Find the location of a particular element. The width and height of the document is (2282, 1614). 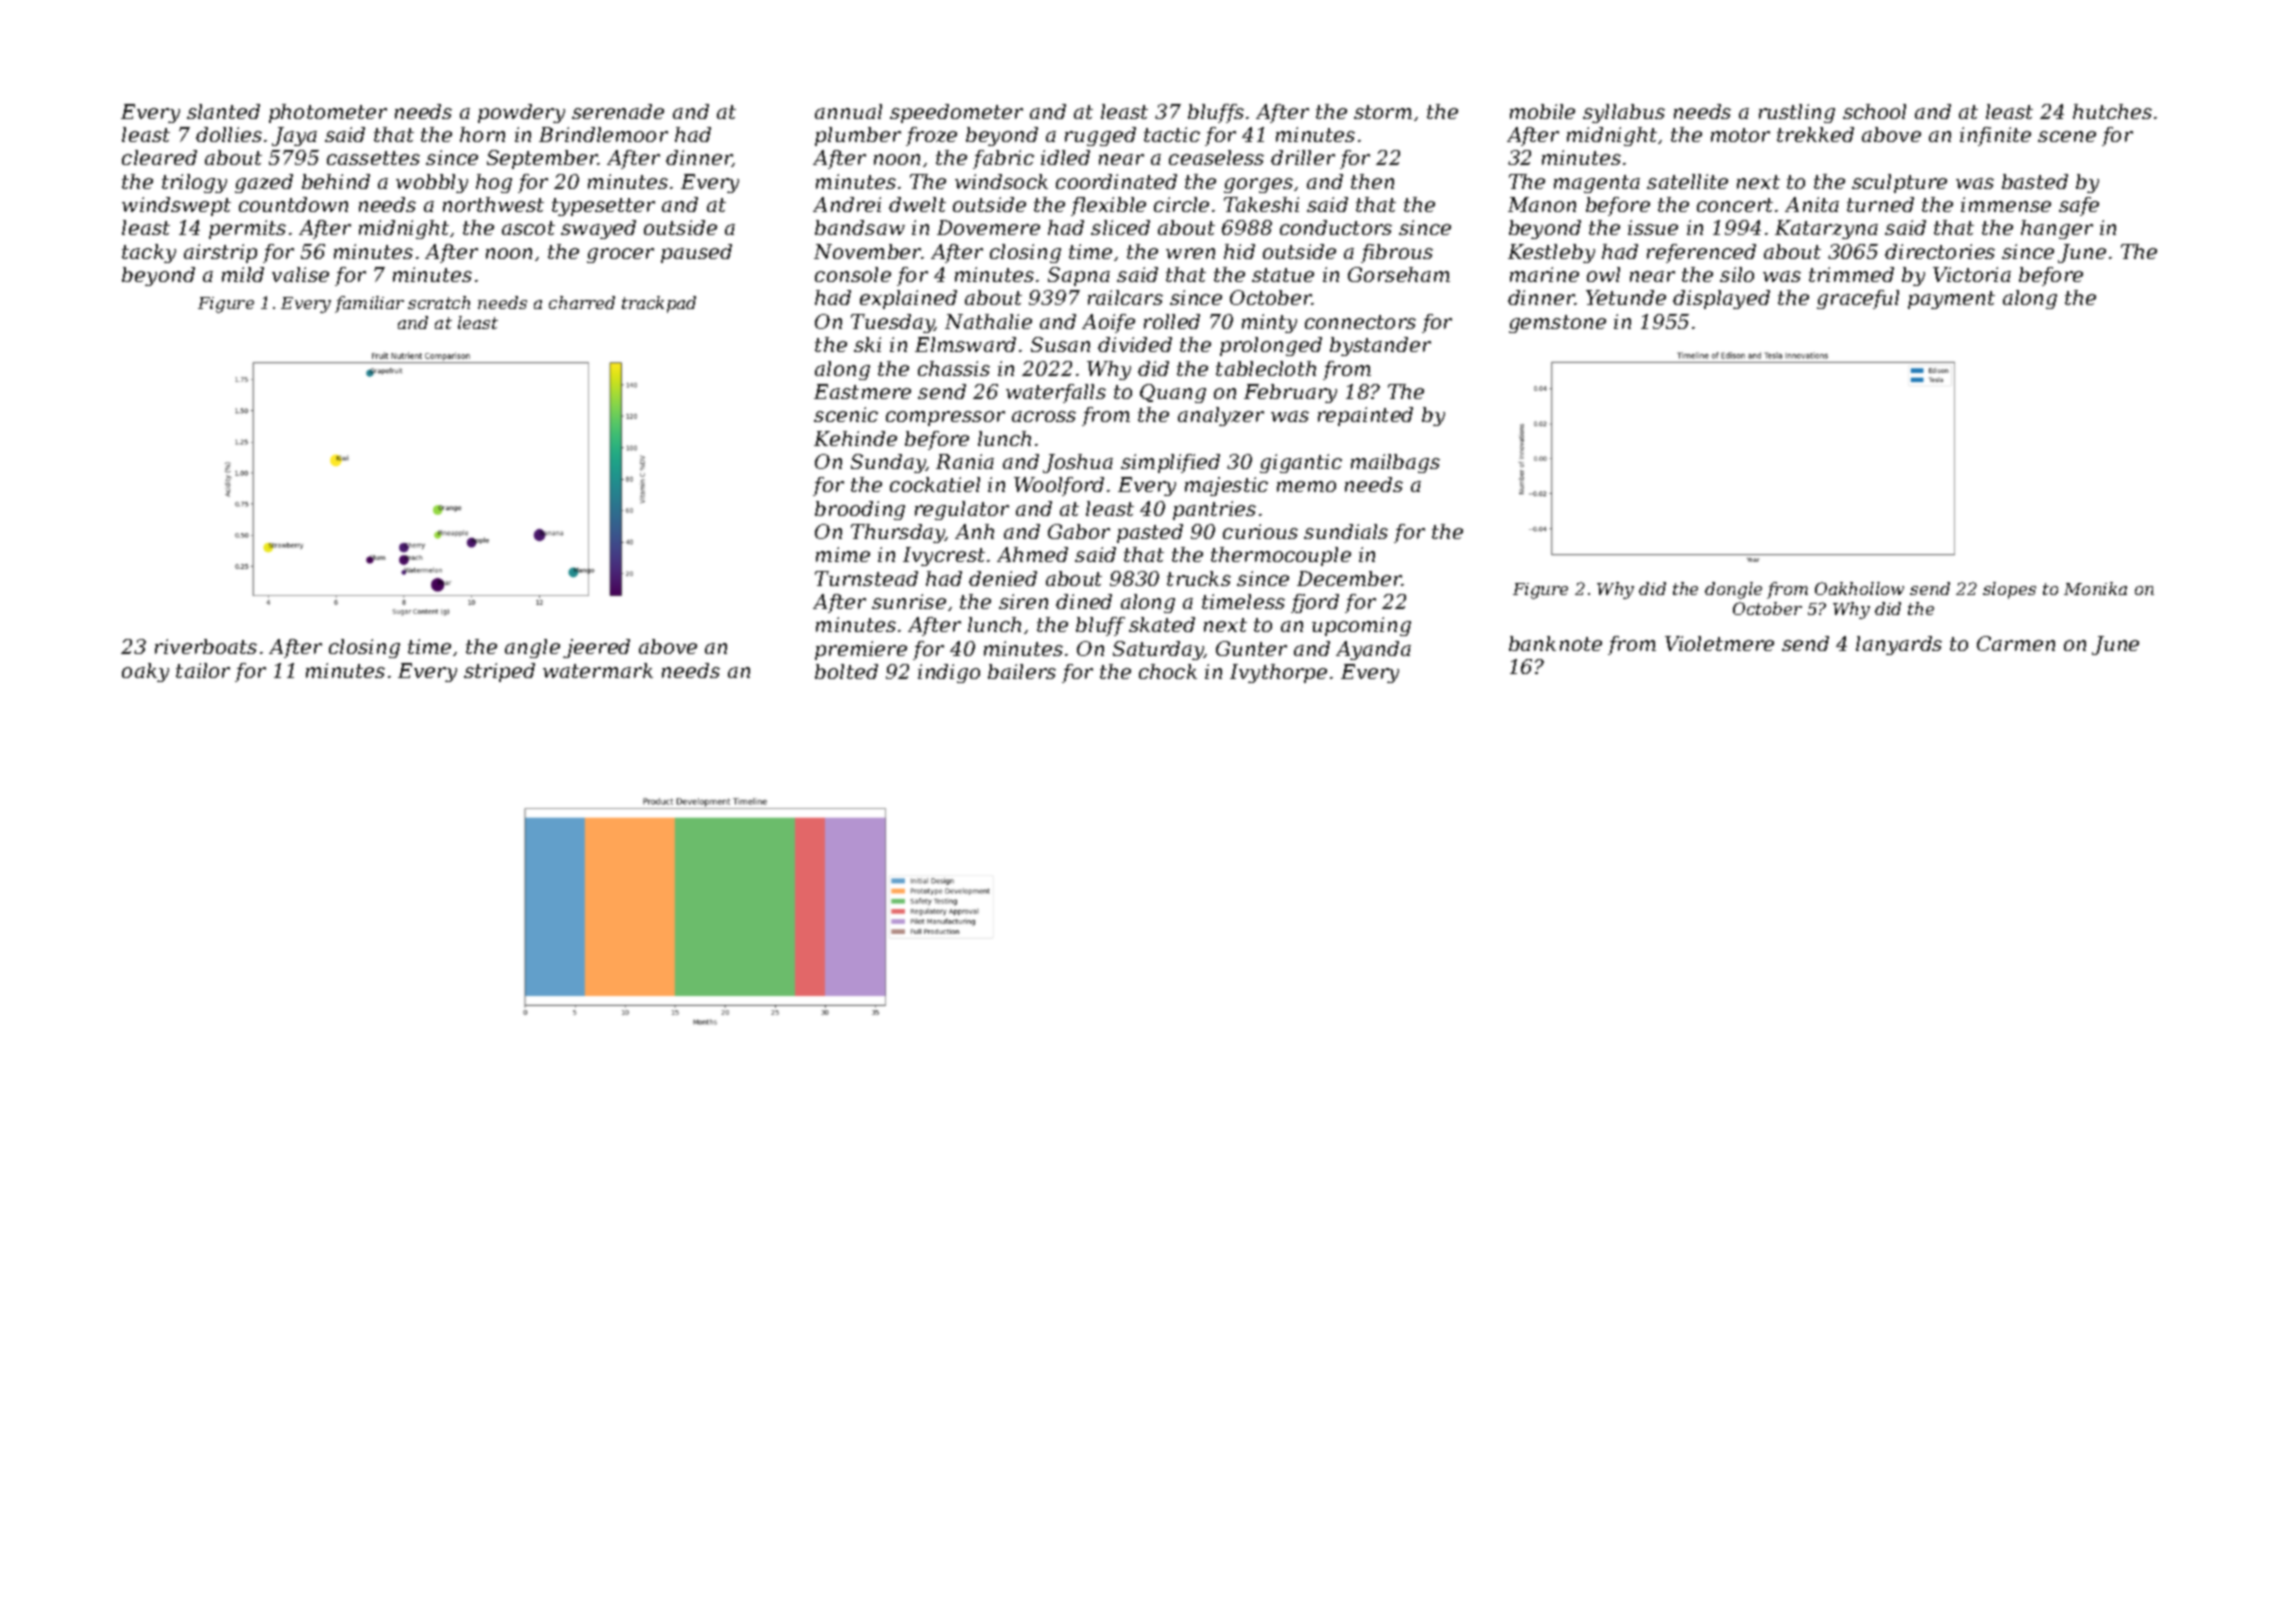

payment is located at coordinates (1951, 300).
